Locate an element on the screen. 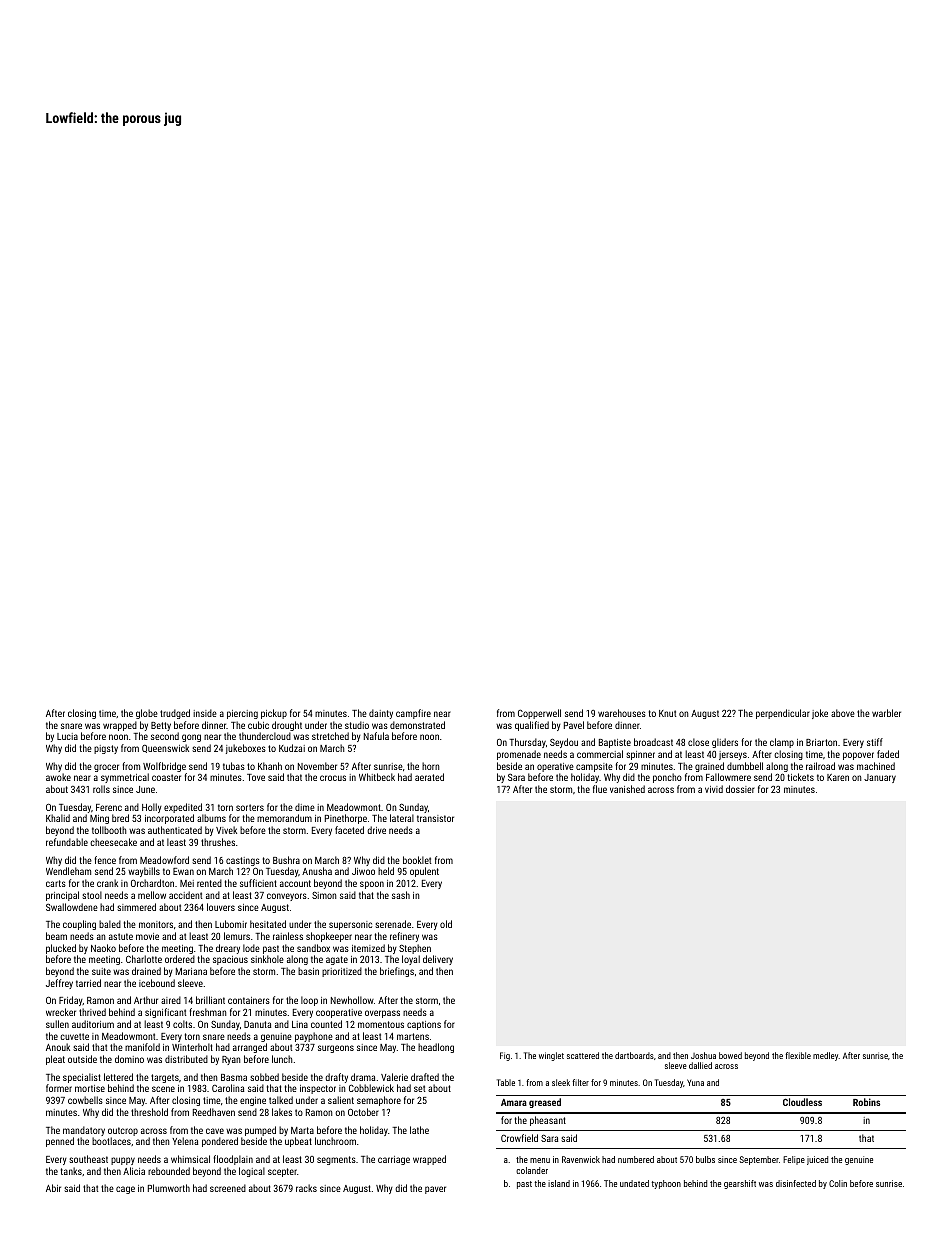 This screenshot has height=1233, width=952. dainty is located at coordinates (381, 714).
